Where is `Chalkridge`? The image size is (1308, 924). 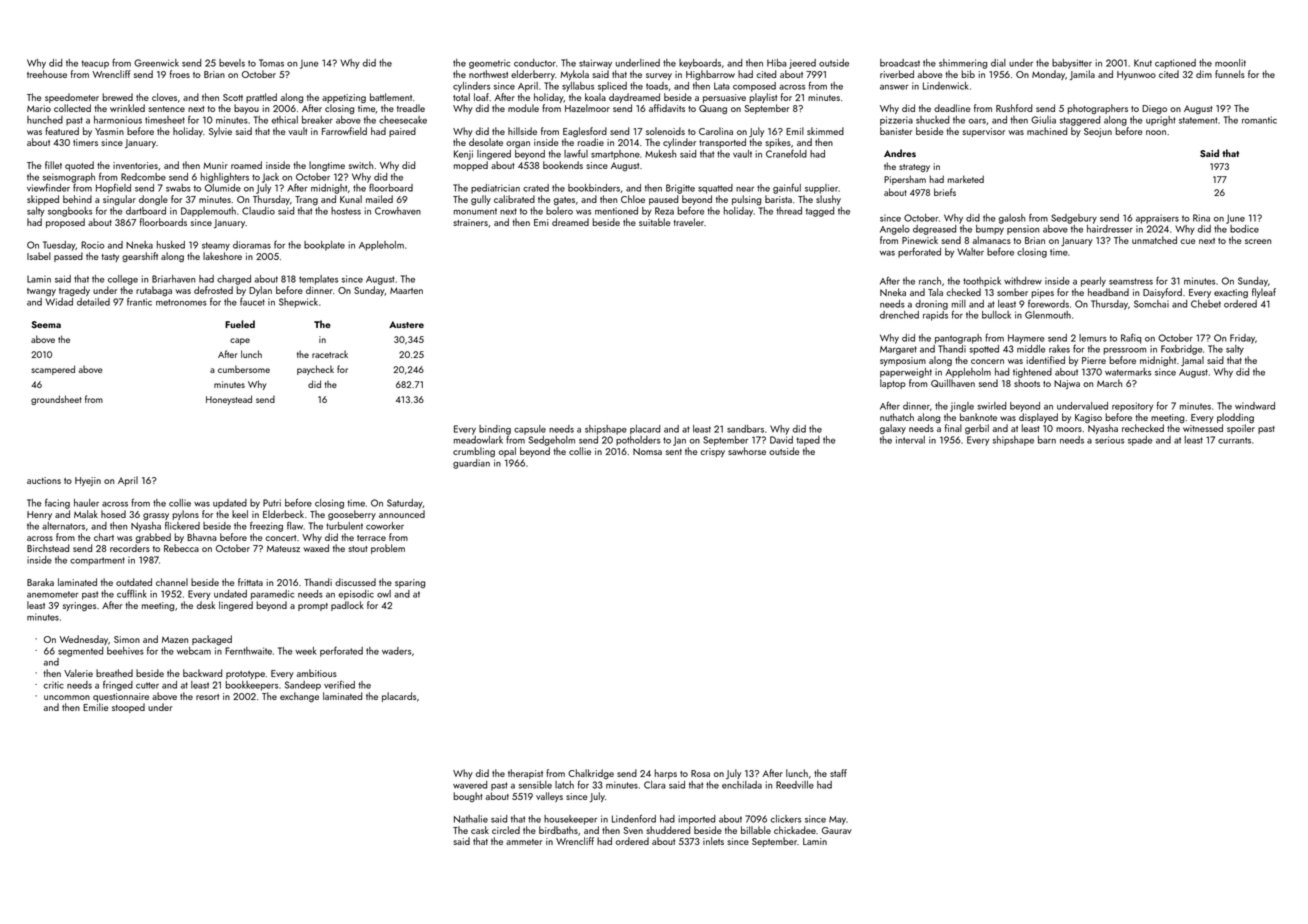 Chalkridge is located at coordinates (591, 774).
